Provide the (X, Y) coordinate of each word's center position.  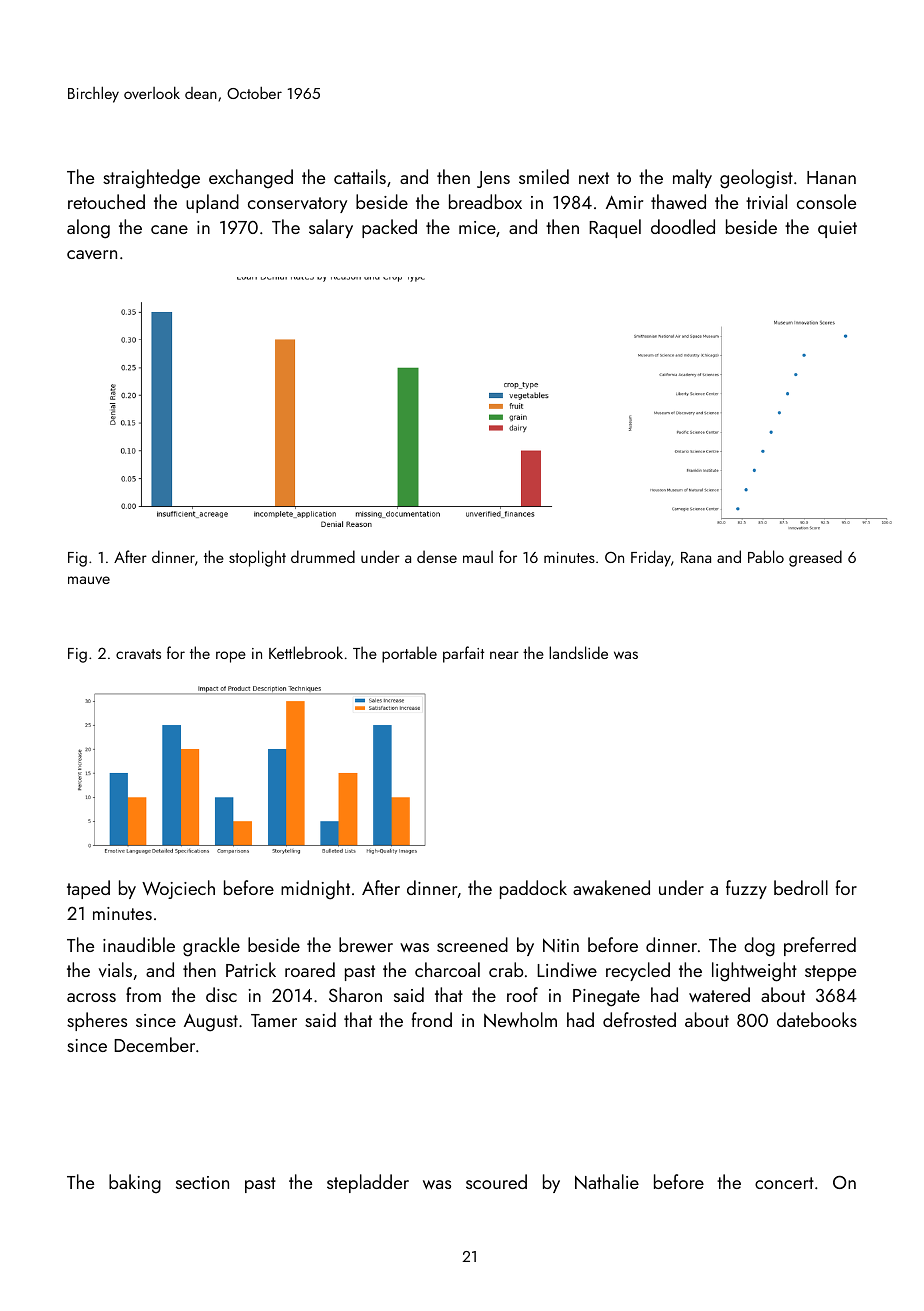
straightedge (151, 179)
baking (135, 1184)
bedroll (801, 887)
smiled (544, 176)
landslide (578, 652)
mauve (89, 580)
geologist (756, 179)
